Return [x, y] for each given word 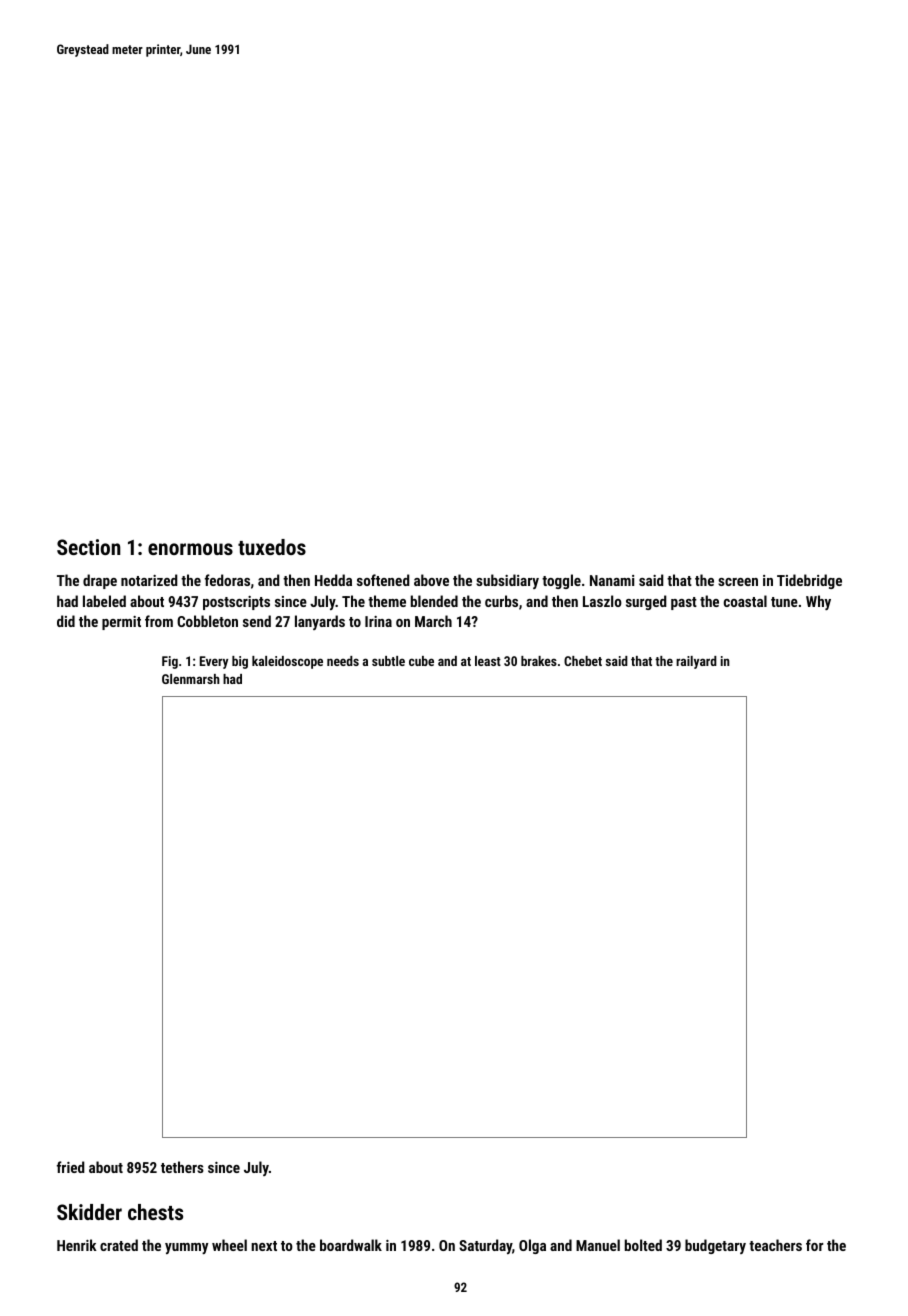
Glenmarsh [191, 679]
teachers [775, 1245]
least [488, 661]
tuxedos [272, 547]
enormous [190, 549]
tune [784, 602]
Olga [532, 1246]
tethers [182, 1167]
